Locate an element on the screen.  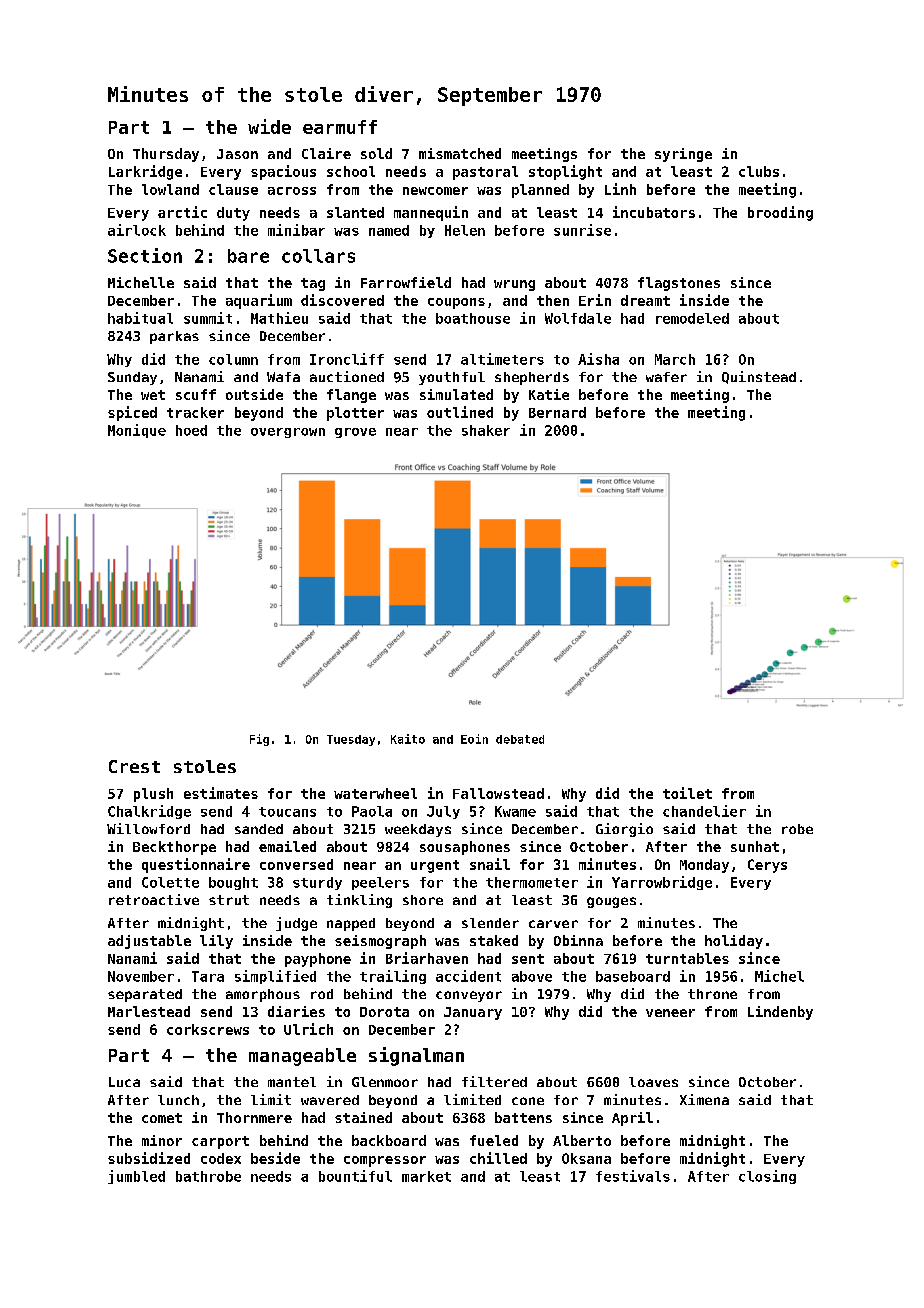
airlock is located at coordinates (137, 230).
